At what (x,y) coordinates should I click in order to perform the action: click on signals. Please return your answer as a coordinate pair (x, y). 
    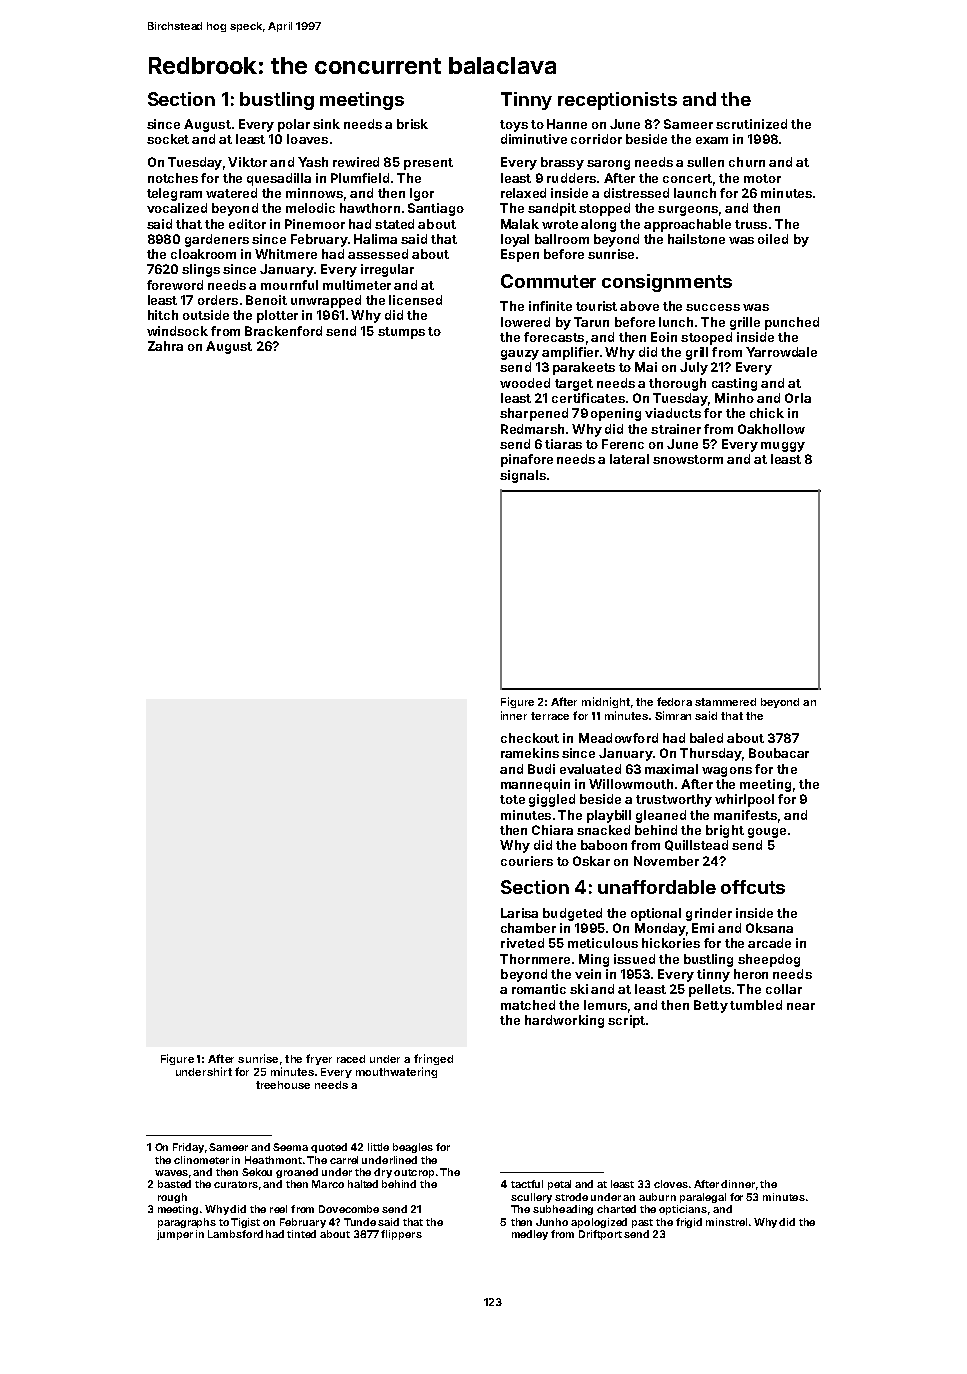
    Looking at the image, I should click on (523, 476).
